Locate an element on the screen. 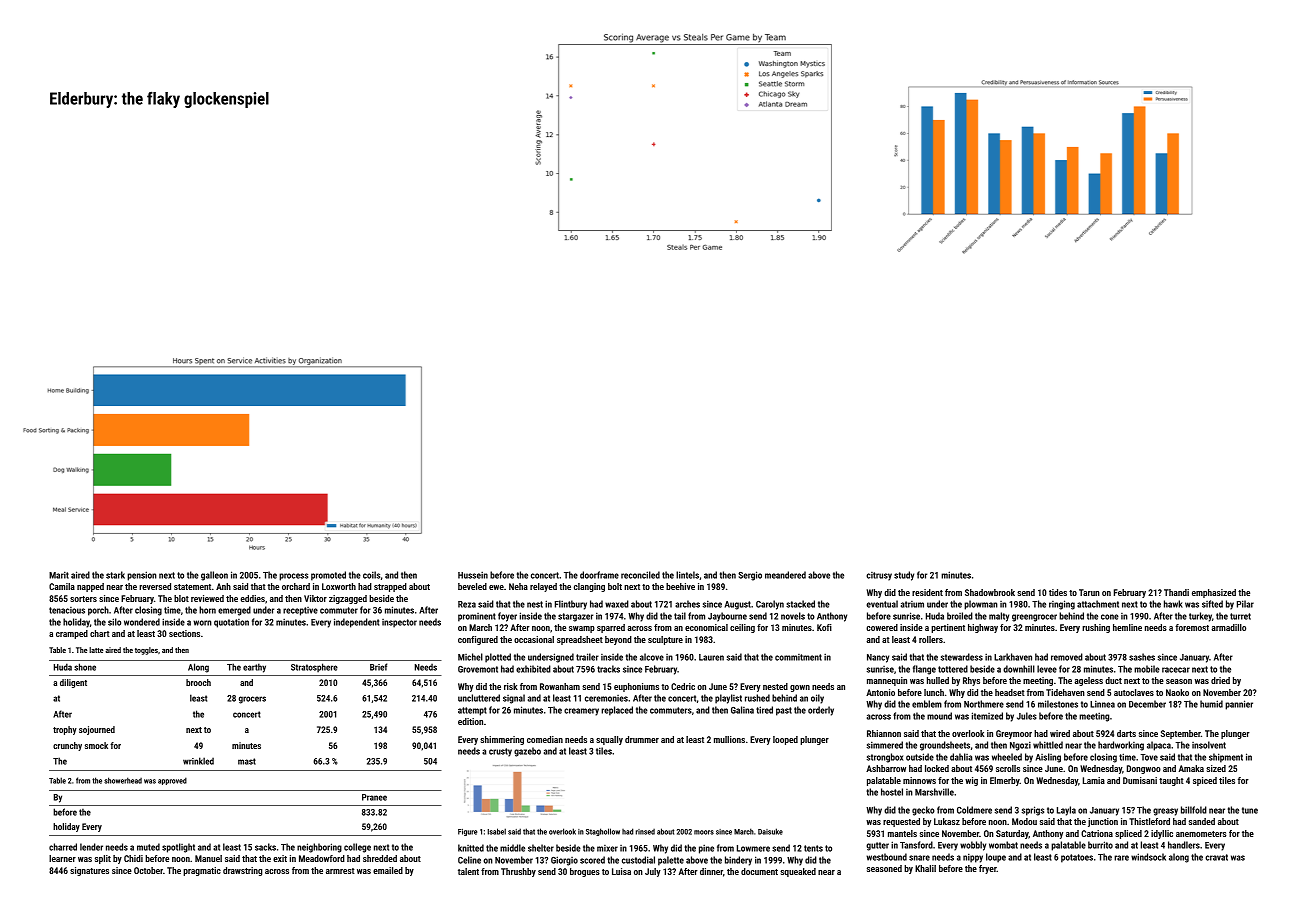 The height and width of the screenshot is (924, 1308). signatures is located at coordinates (89, 871).
